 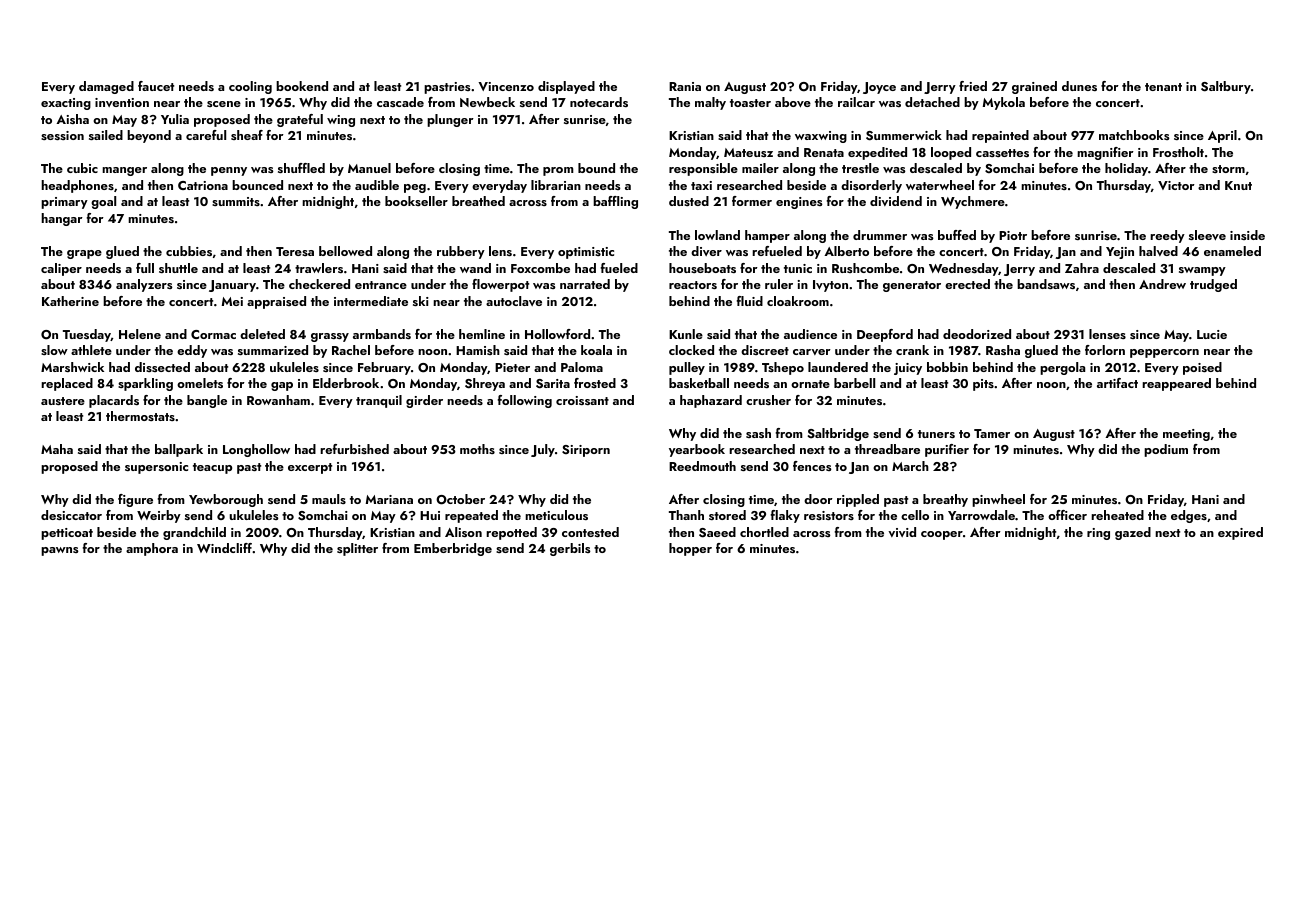 What do you see at coordinates (973, 86) in the document?
I see `fried` at bounding box center [973, 86].
